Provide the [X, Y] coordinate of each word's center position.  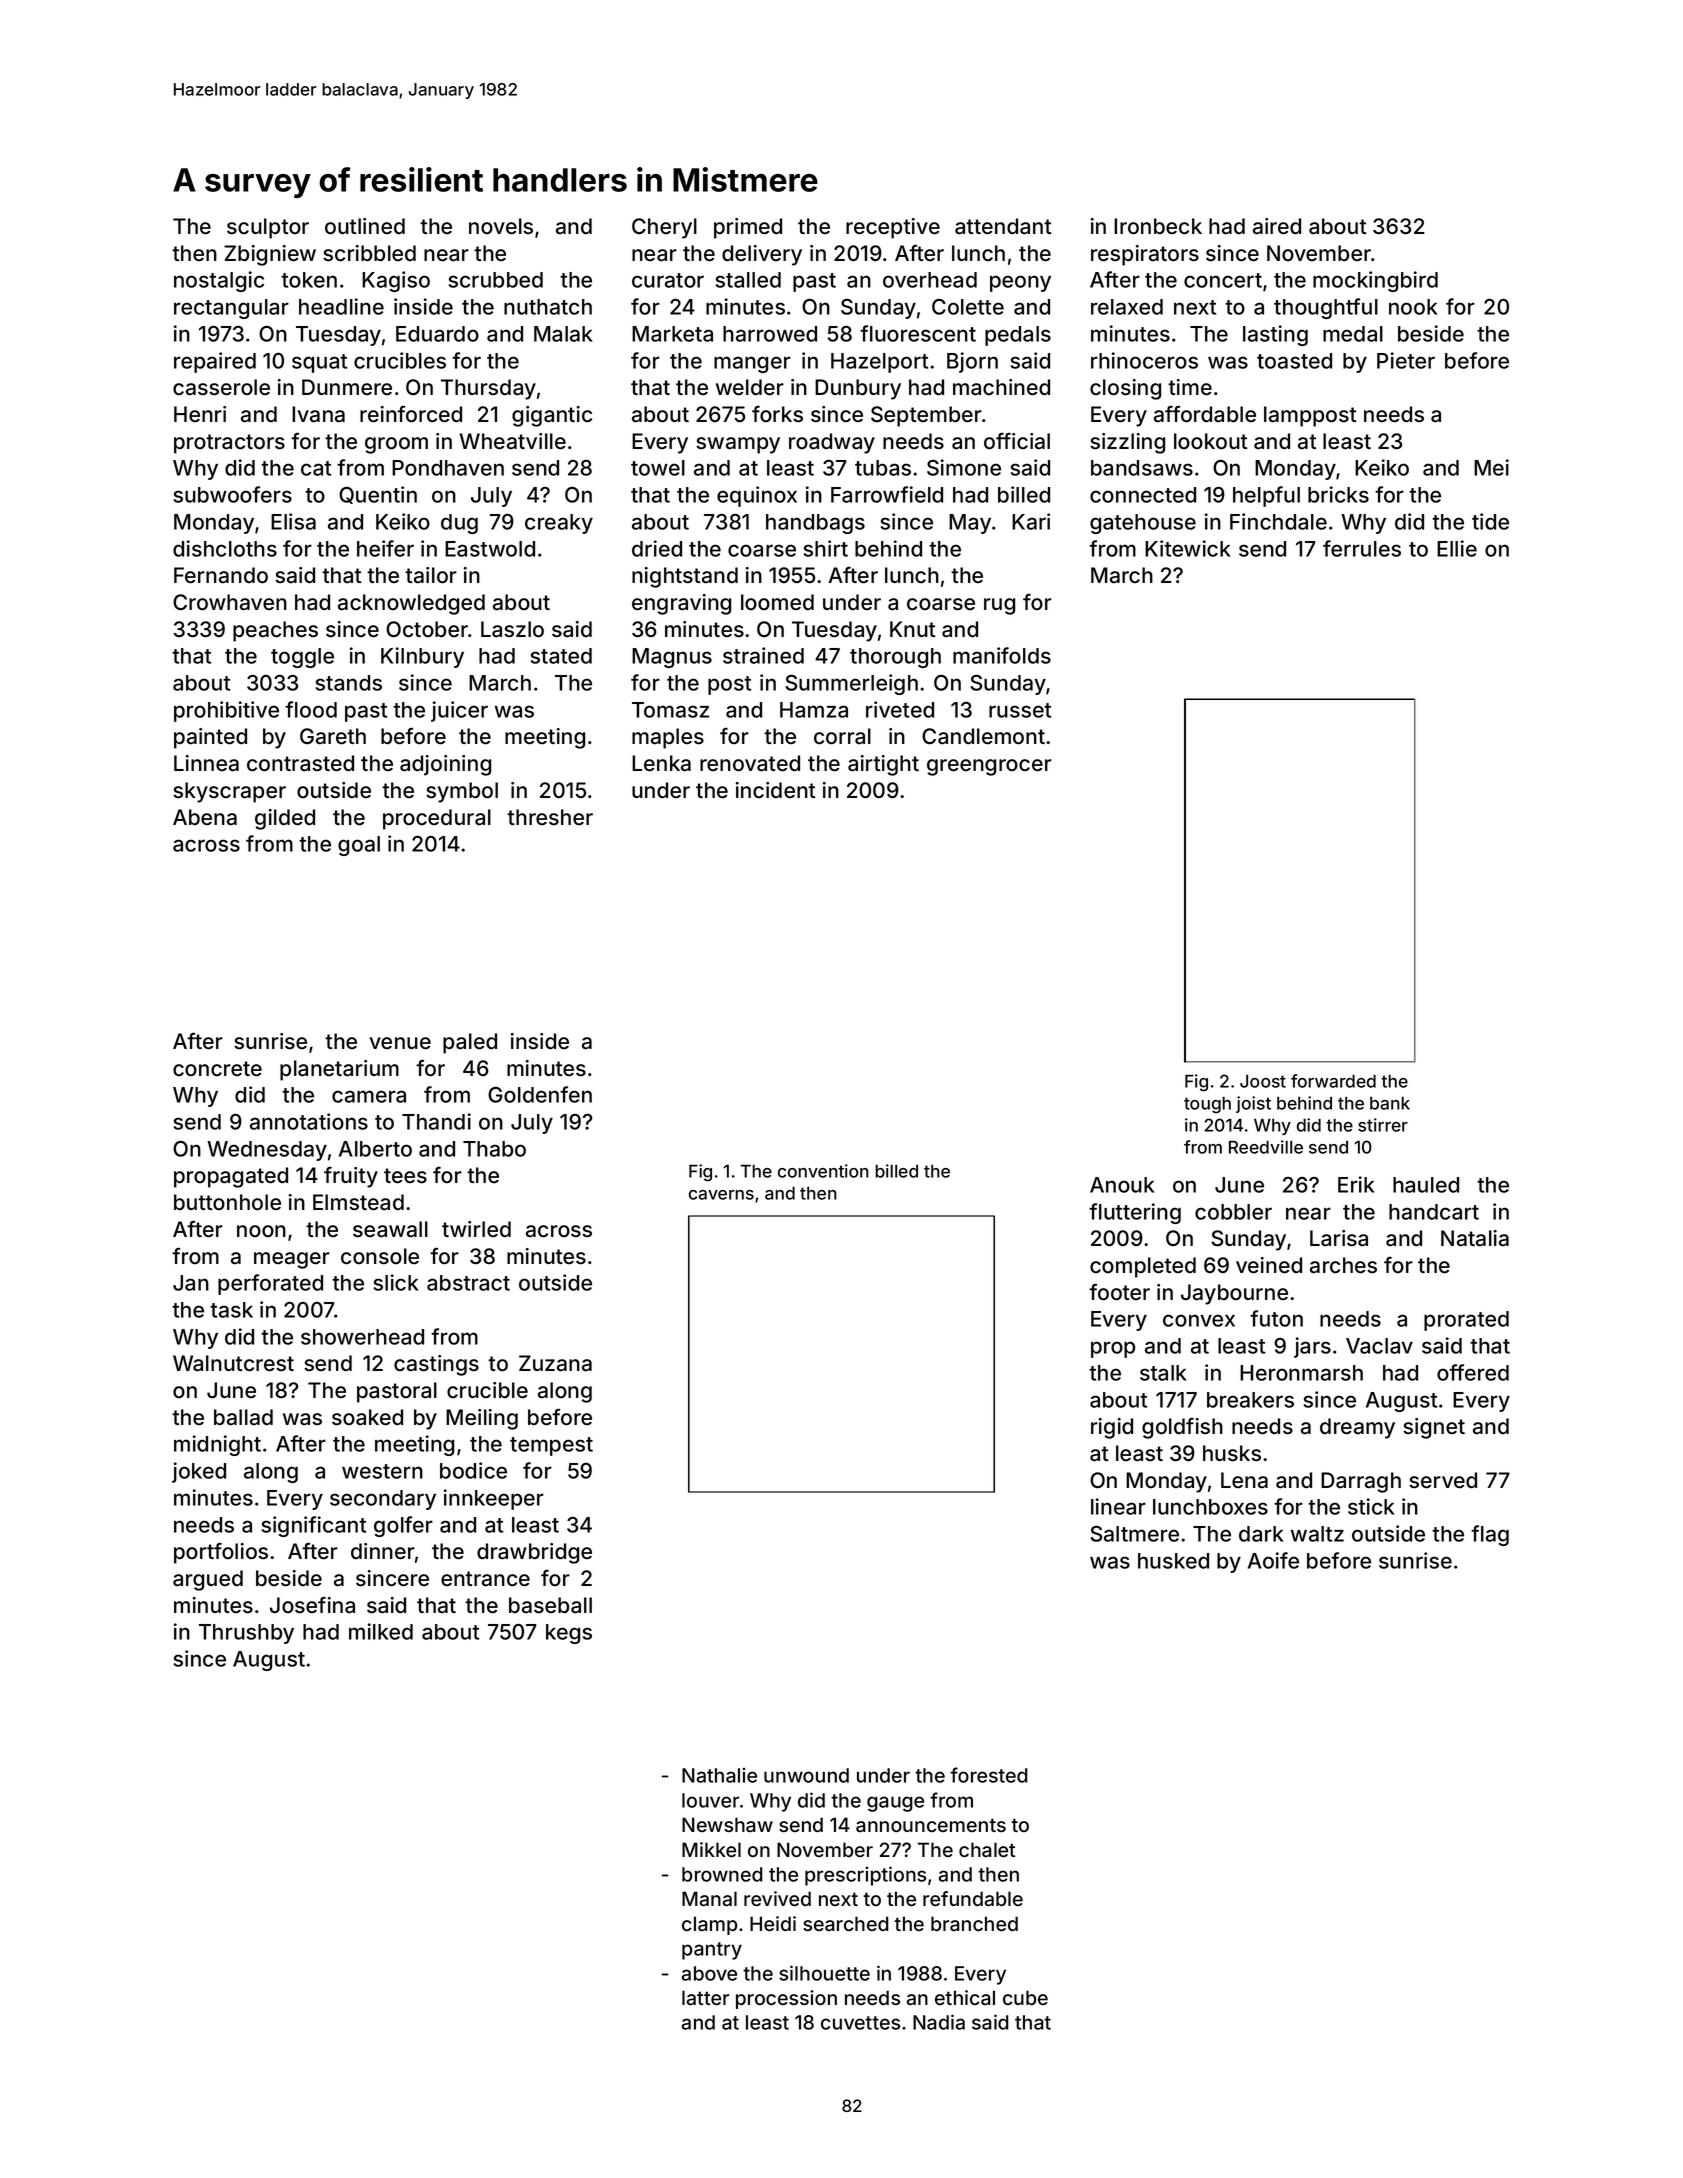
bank [1390, 1103]
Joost [1263, 1081]
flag [1490, 1535]
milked [381, 1631]
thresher [550, 817]
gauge [895, 1804]
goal [359, 846]
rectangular [231, 309]
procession [786, 1999]
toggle [302, 658]
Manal [709, 1898]
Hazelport [879, 363]
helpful [1266, 496]
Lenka [661, 763]
